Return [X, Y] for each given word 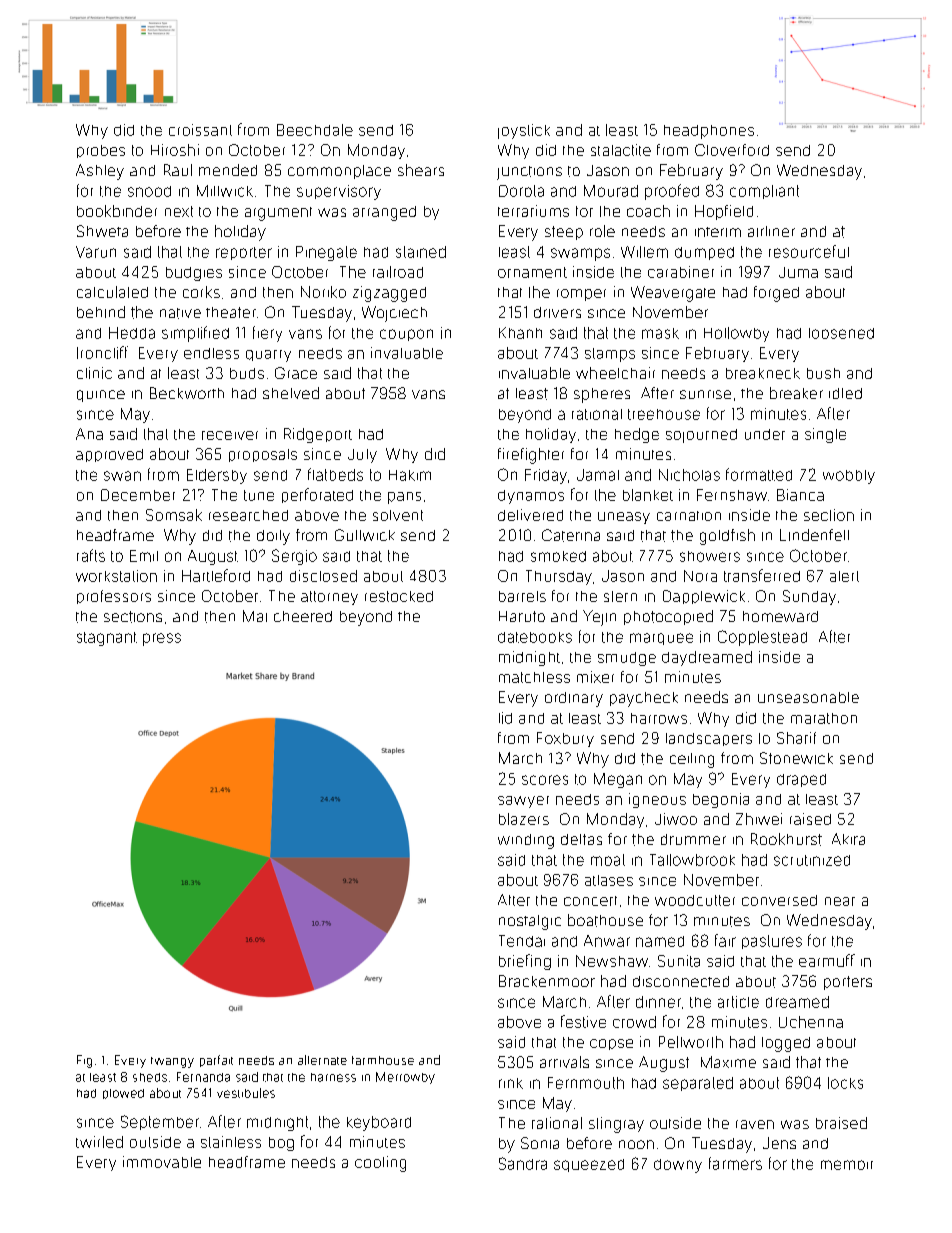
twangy [172, 1062]
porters [848, 983]
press [162, 639]
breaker [796, 393]
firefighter [531, 456]
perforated [317, 495]
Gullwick [365, 535]
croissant [200, 130]
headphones [709, 132]
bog [281, 1144]
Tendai [522, 941]
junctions [529, 173]
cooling [380, 1164]
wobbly [849, 477]
